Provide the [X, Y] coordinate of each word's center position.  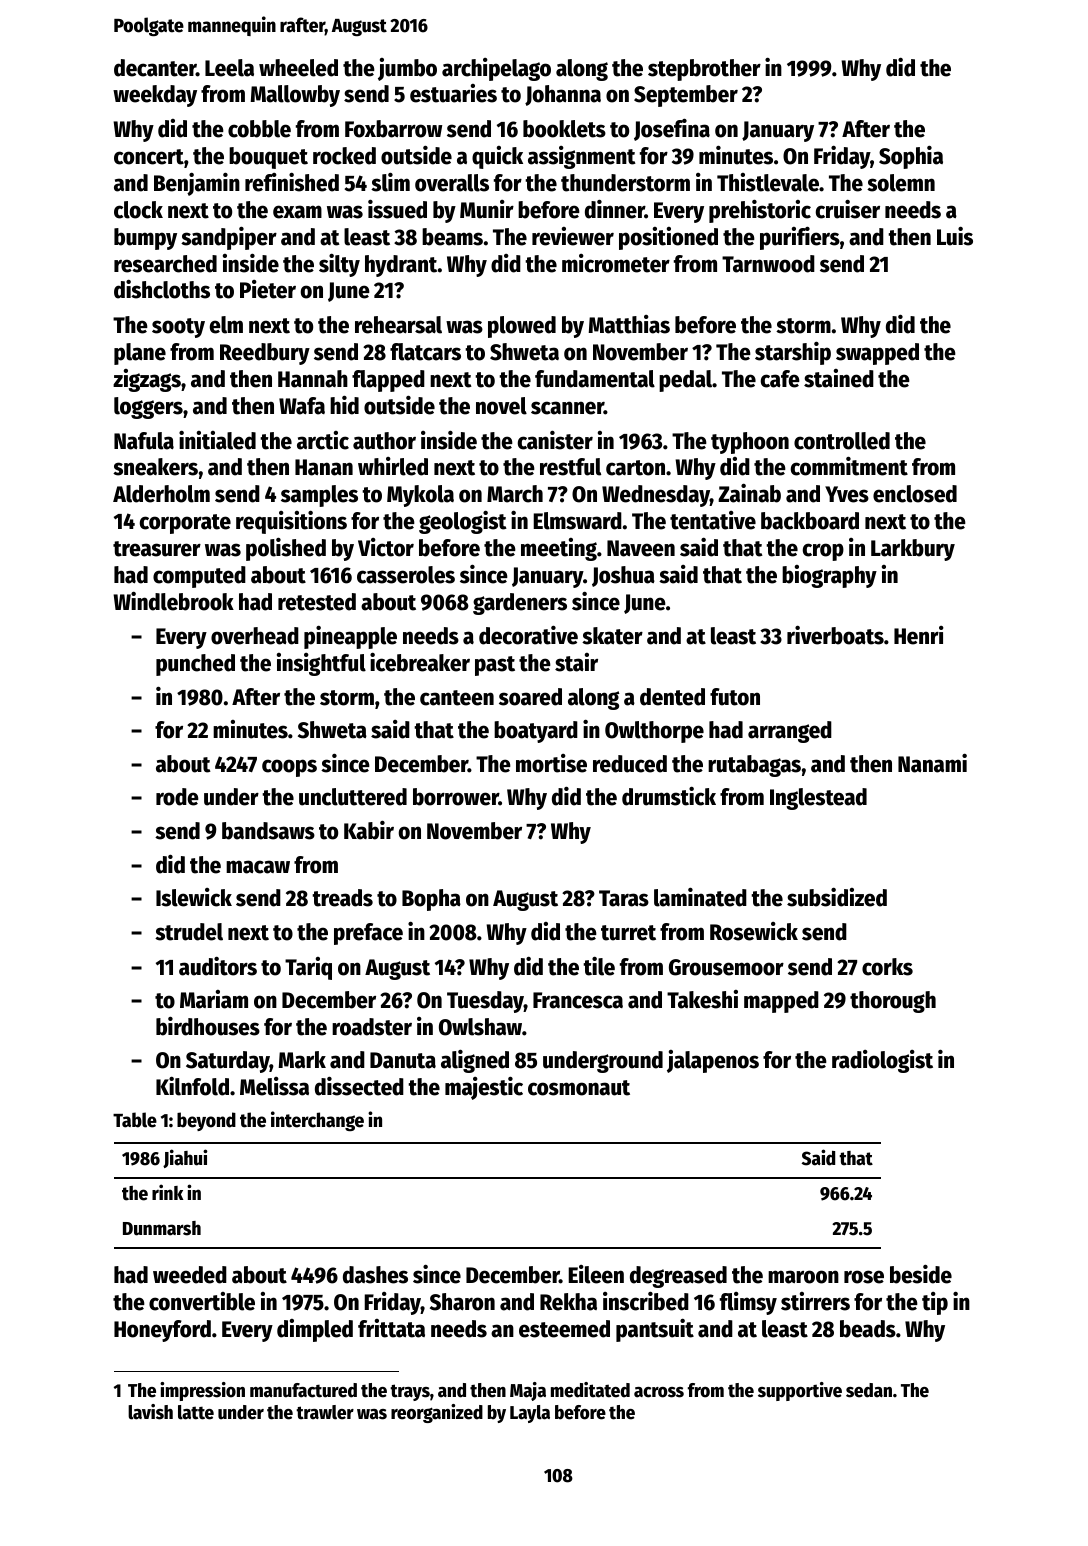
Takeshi [702, 999]
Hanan [324, 467]
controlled [842, 441]
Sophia [911, 157]
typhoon [750, 443]
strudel [189, 932]
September [686, 96]
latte [196, 1412]
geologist [463, 522]
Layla [530, 1414]
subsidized [837, 897]
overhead [255, 636]
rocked [344, 156]
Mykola [420, 496]
